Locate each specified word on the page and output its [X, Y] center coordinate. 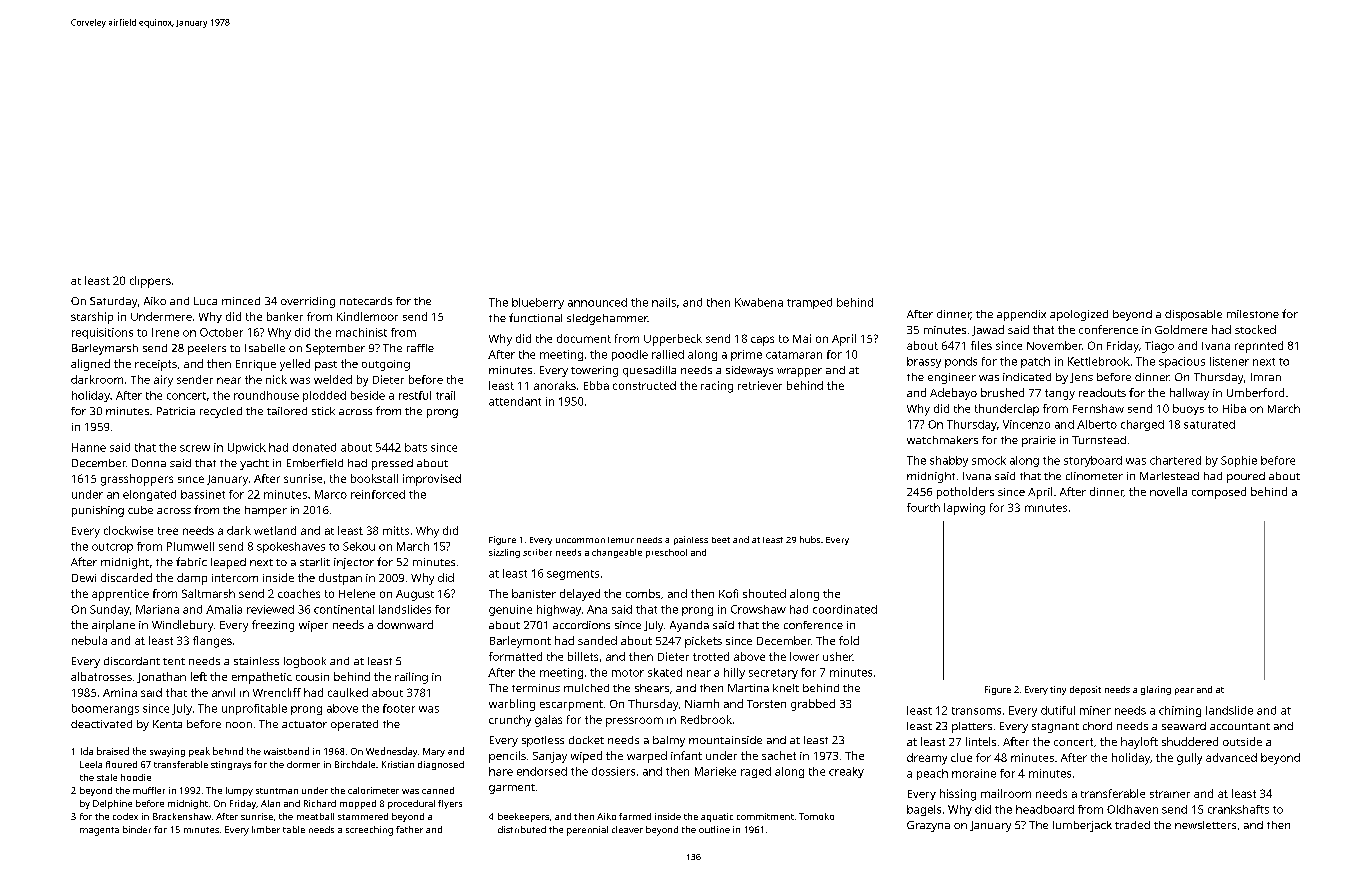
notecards [366, 301]
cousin [312, 677]
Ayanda [689, 626]
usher [838, 656]
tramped [809, 303]
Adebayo [953, 394]
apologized [1079, 315]
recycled [221, 412]
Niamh [702, 703]
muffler [149, 790]
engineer [952, 378]
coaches [299, 593]
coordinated [845, 609]
